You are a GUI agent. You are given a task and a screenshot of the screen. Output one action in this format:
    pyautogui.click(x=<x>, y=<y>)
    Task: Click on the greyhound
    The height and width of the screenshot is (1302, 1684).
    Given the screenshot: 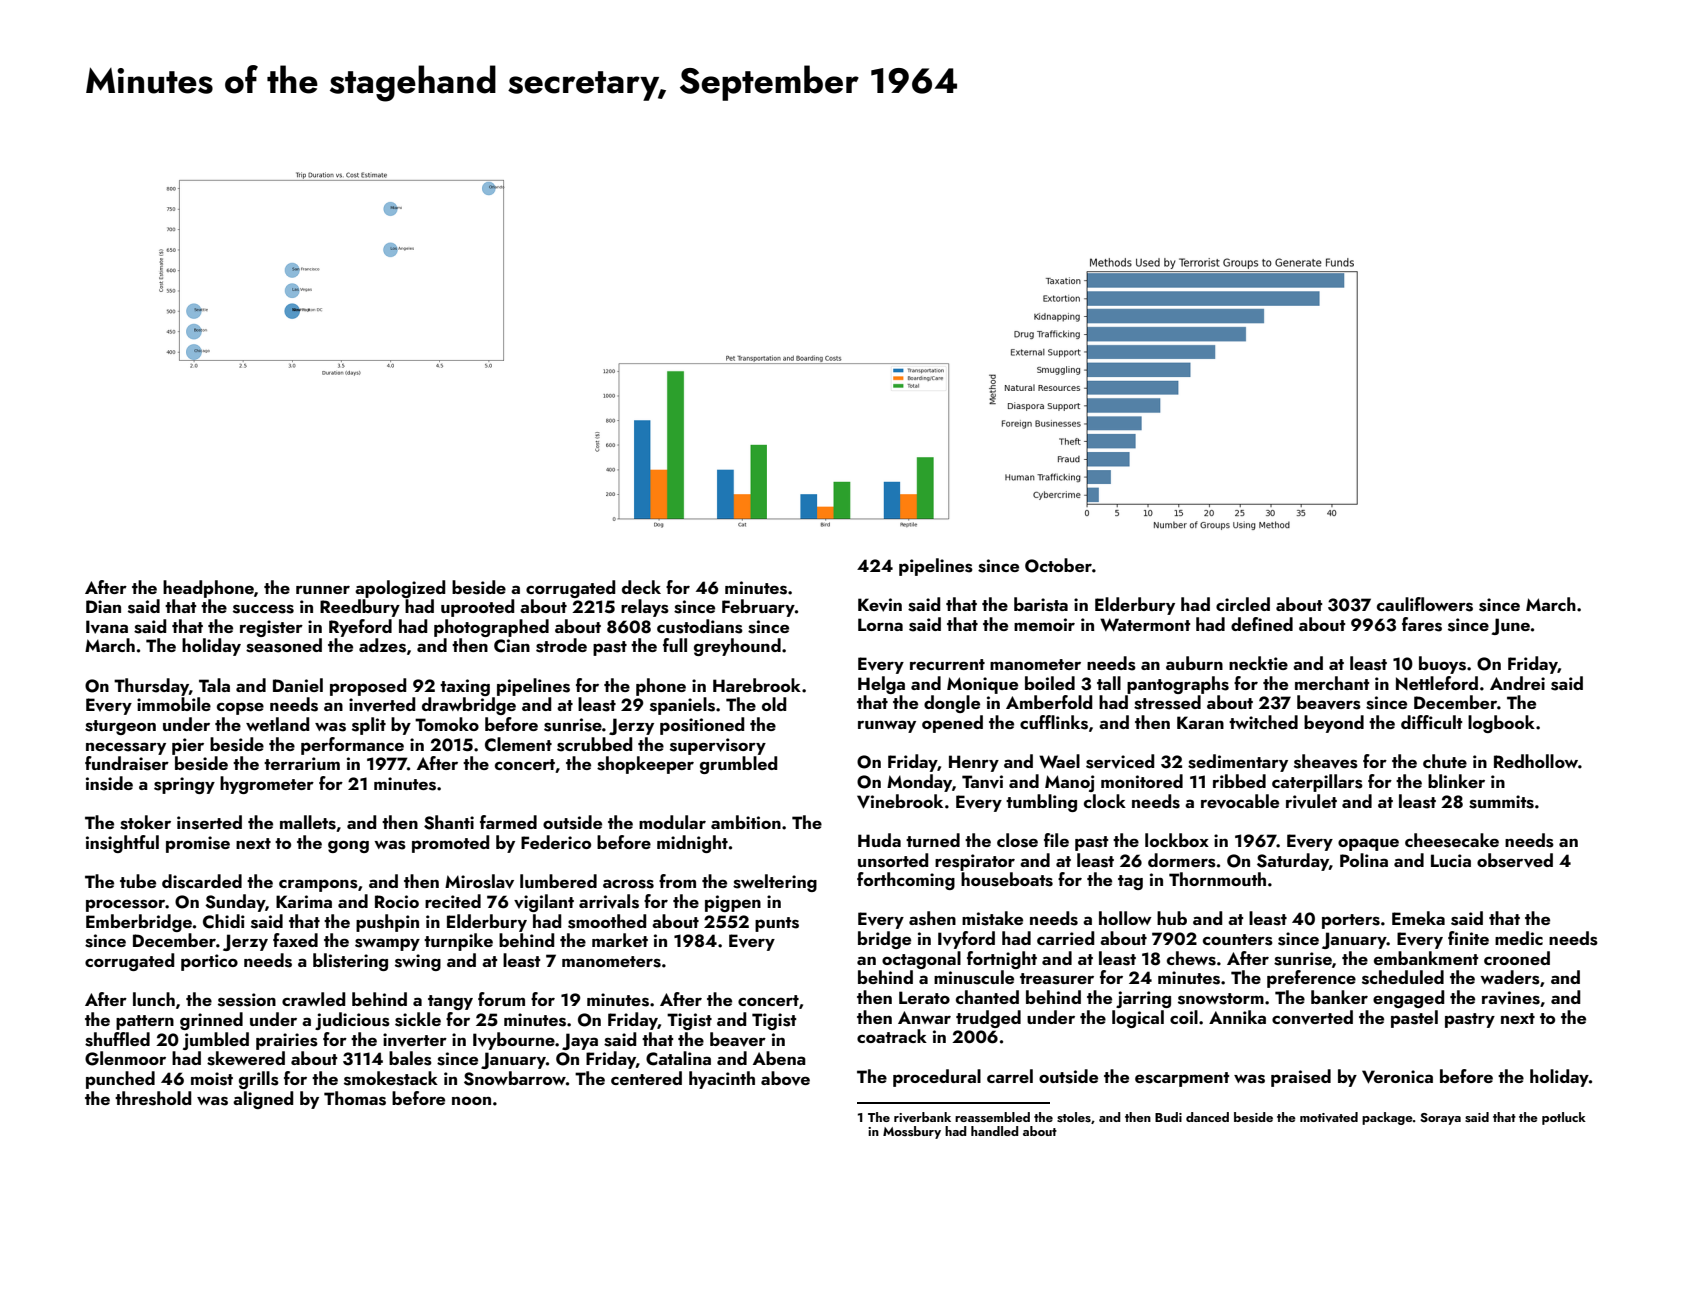 What is the action you would take?
    pyautogui.click(x=737, y=647)
